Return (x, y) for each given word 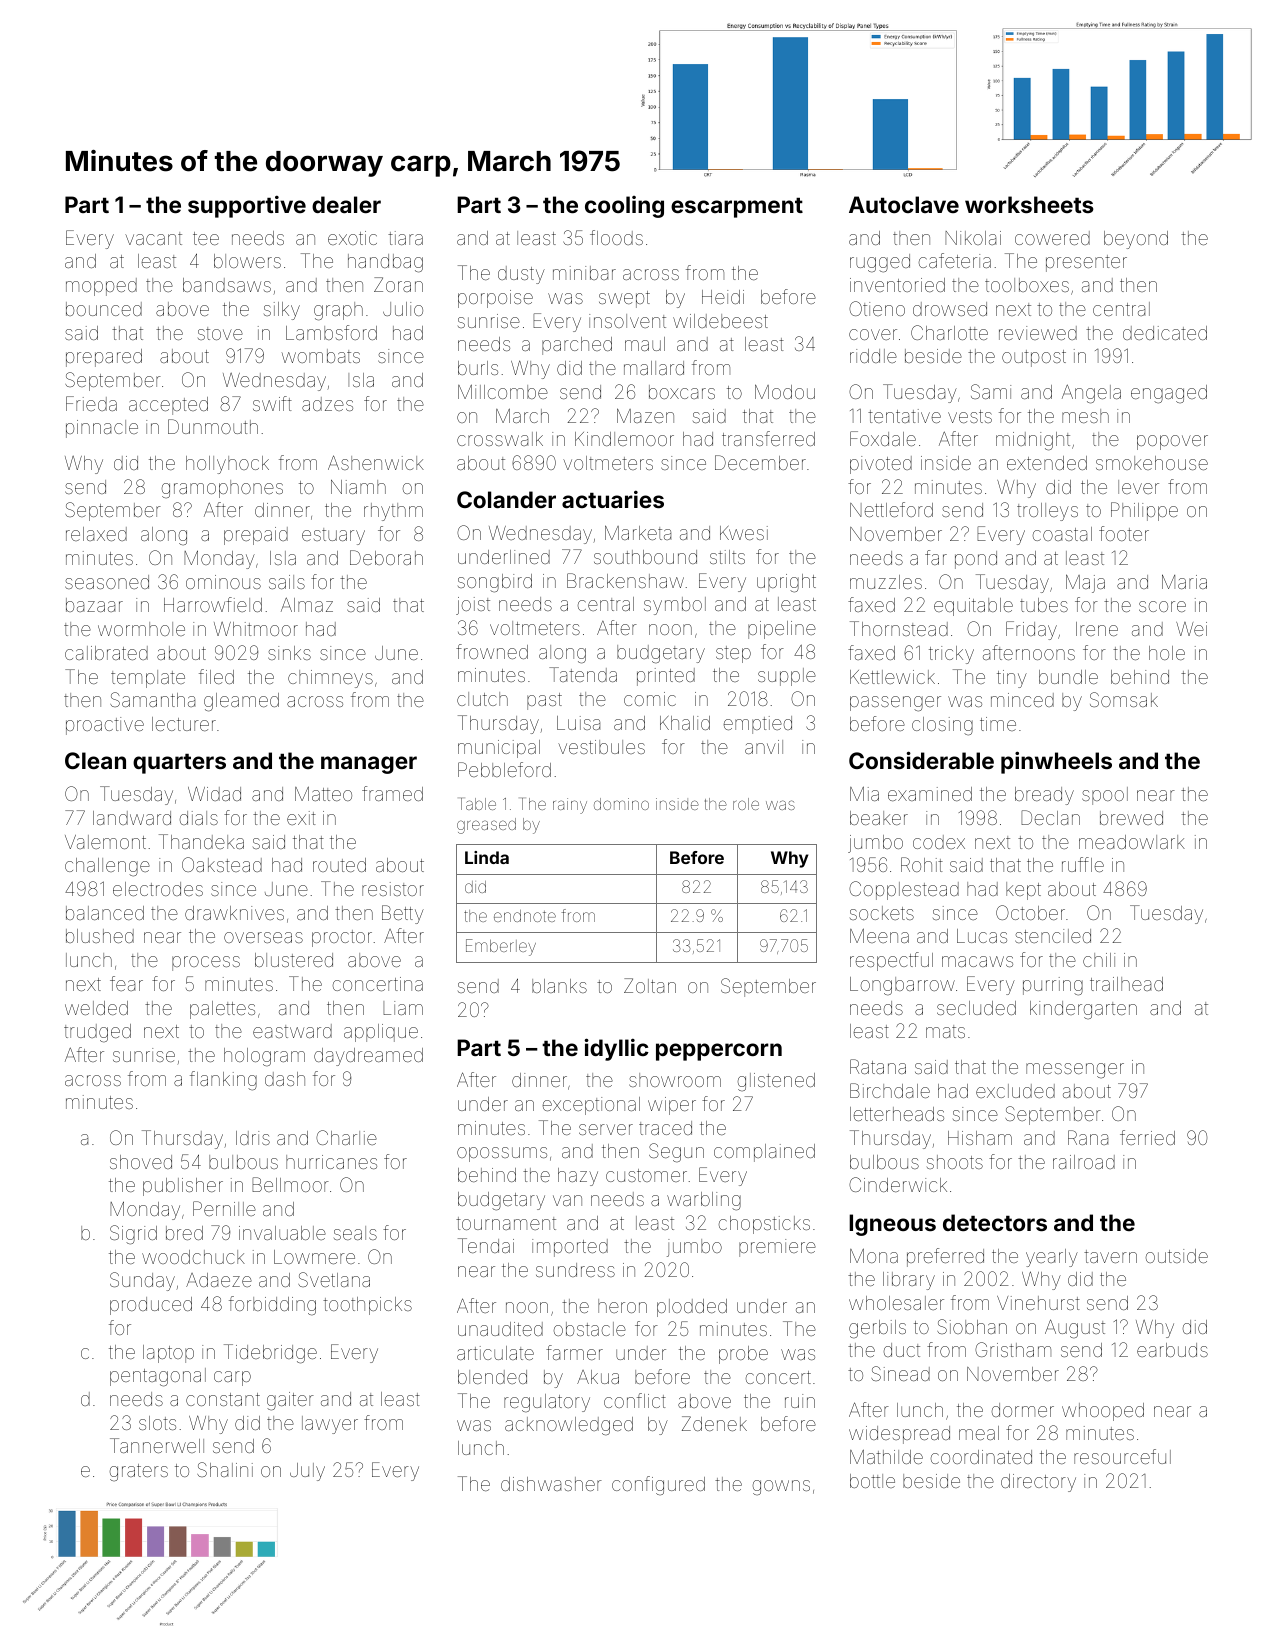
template (148, 679)
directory (1038, 1483)
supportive (247, 207)
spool (1105, 796)
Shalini (225, 1469)
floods (616, 237)
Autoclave (904, 204)
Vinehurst (1038, 1303)
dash (285, 1079)
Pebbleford (504, 769)
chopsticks (764, 1225)
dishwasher (551, 1484)
